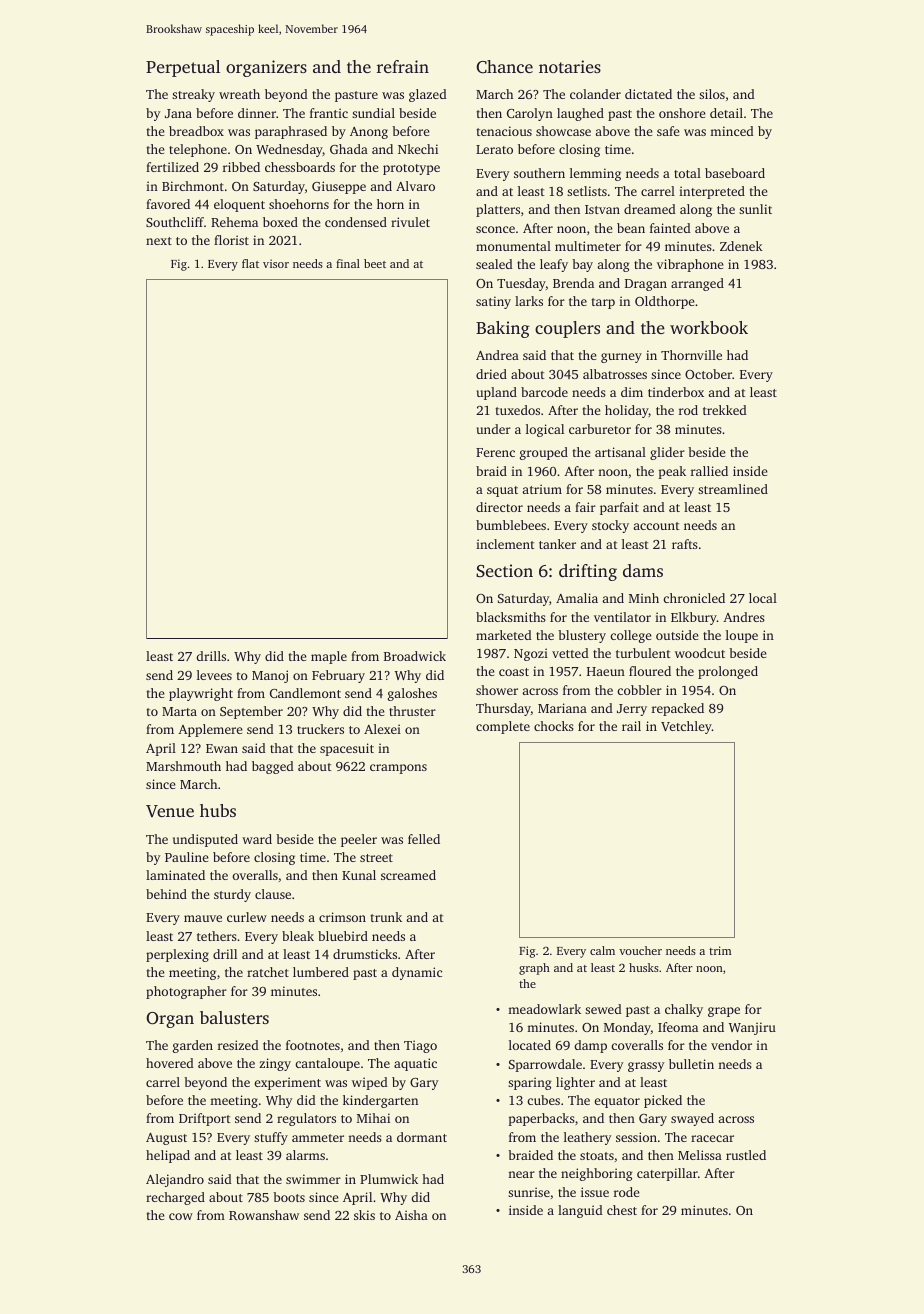 Image resolution: width=924 pixels, height=1314 pixels. Describe the element at coordinates (166, 1139) in the document. I see `August` at that location.
